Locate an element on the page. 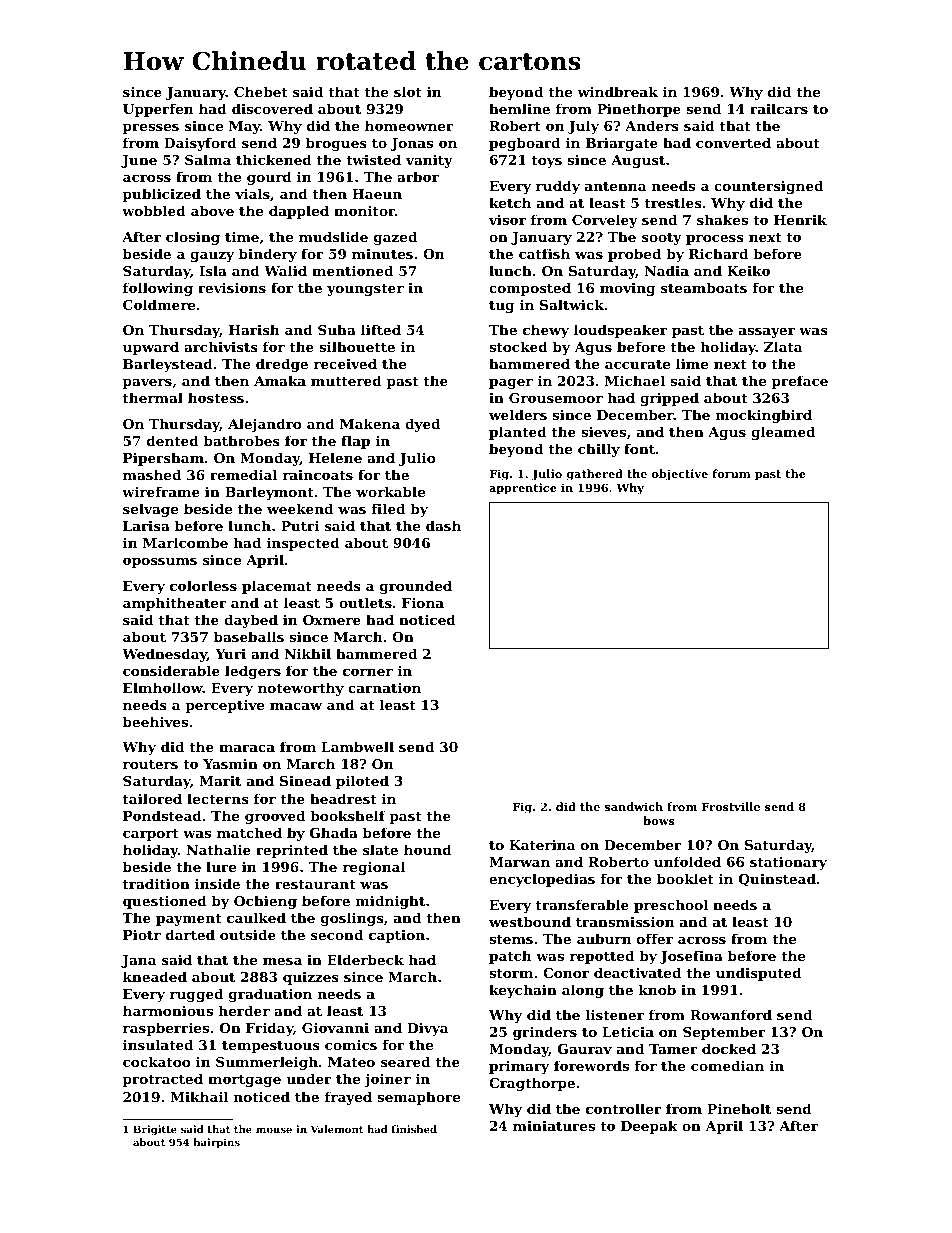 The image size is (952, 1233). July is located at coordinates (583, 127).
